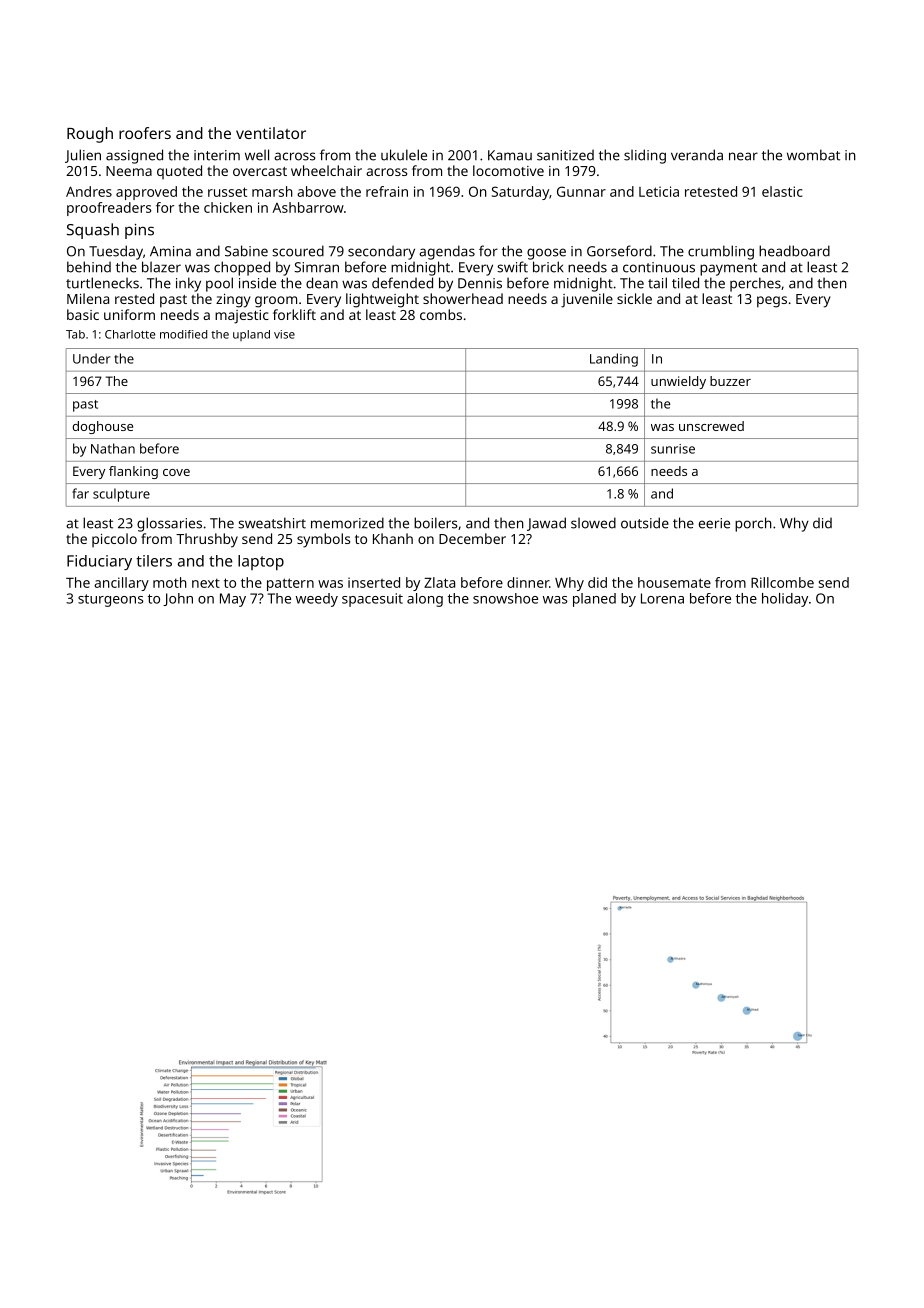  What do you see at coordinates (113, 448) in the screenshot?
I see `Nathan` at bounding box center [113, 448].
